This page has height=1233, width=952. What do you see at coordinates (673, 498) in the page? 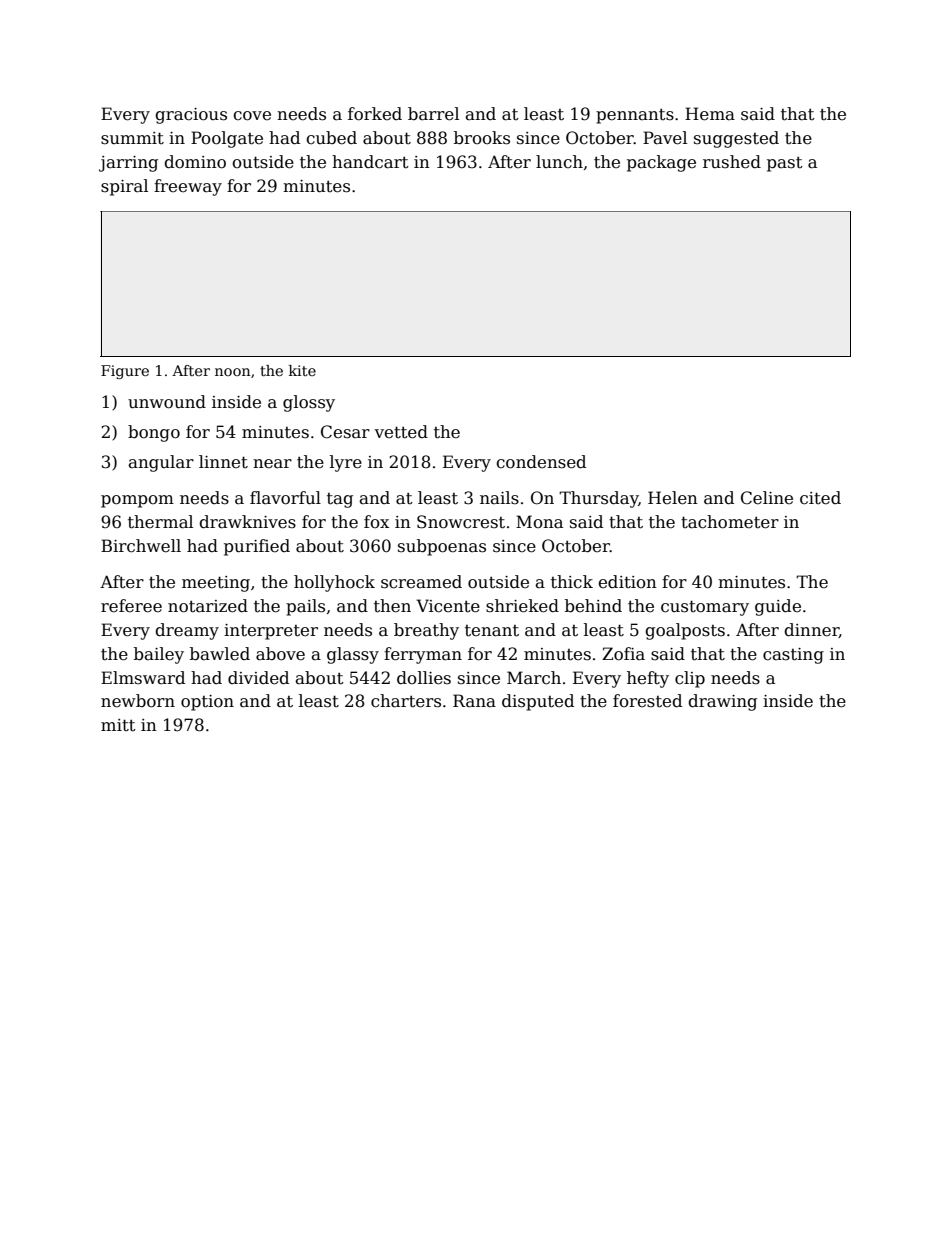
I see `Helen` at bounding box center [673, 498].
